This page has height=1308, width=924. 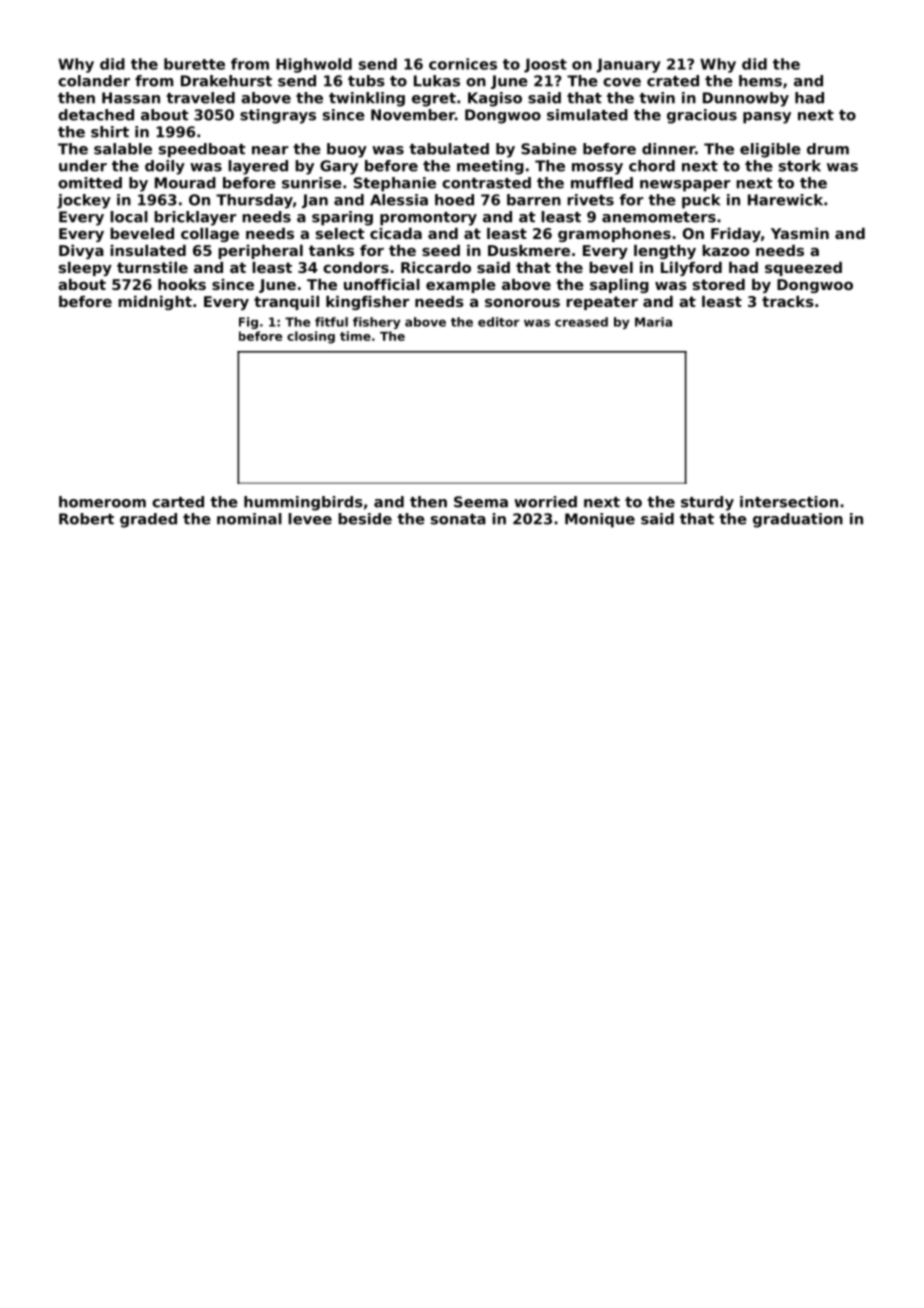 What do you see at coordinates (691, 269) in the page?
I see `Lilyford` at bounding box center [691, 269].
